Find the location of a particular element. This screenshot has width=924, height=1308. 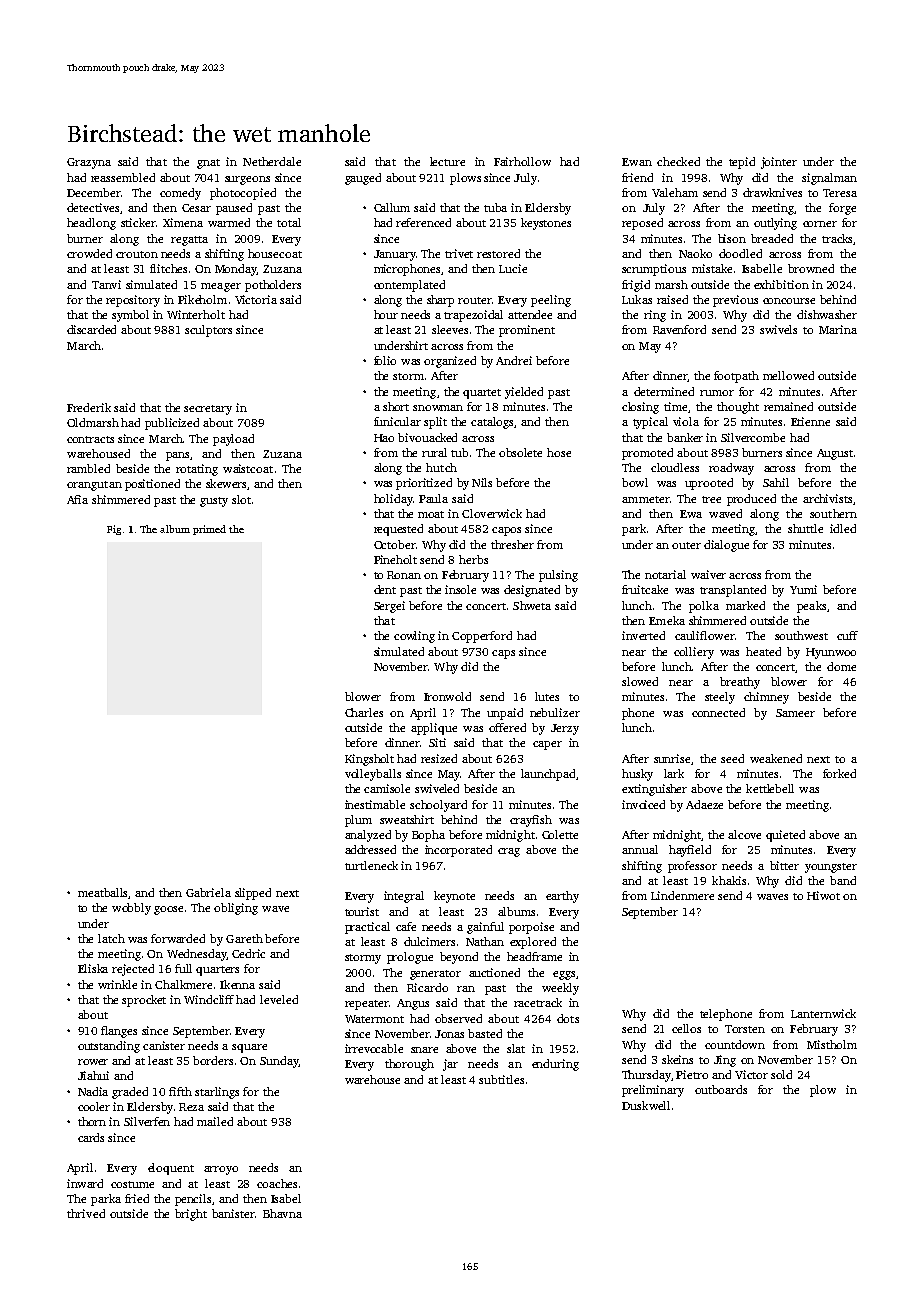

Charles is located at coordinates (364, 712).
